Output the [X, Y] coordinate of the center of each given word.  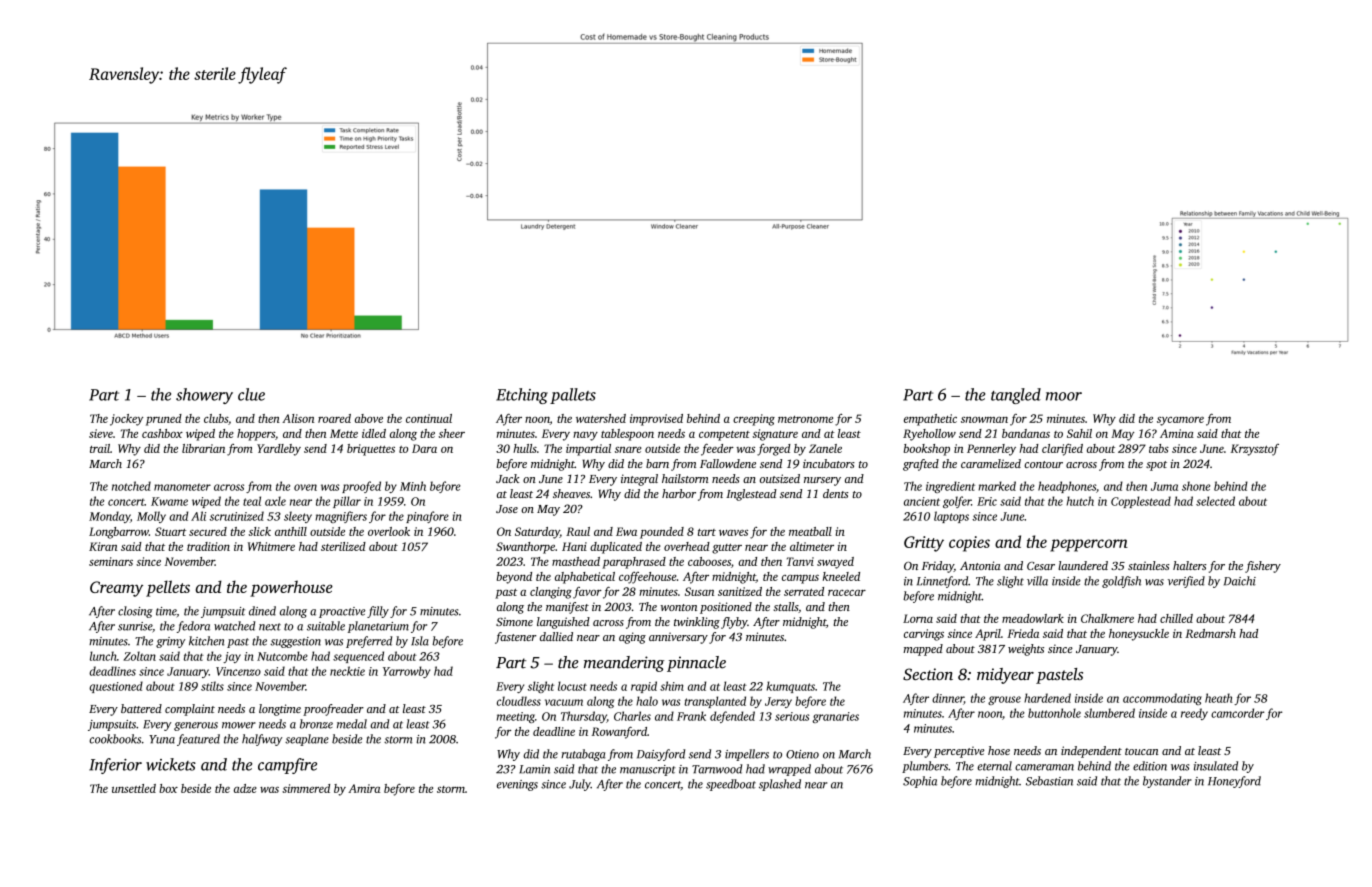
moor [1064, 396]
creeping [754, 420]
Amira [364, 788]
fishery [1263, 567]
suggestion [295, 642]
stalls [785, 606]
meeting [516, 717]
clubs [216, 418]
